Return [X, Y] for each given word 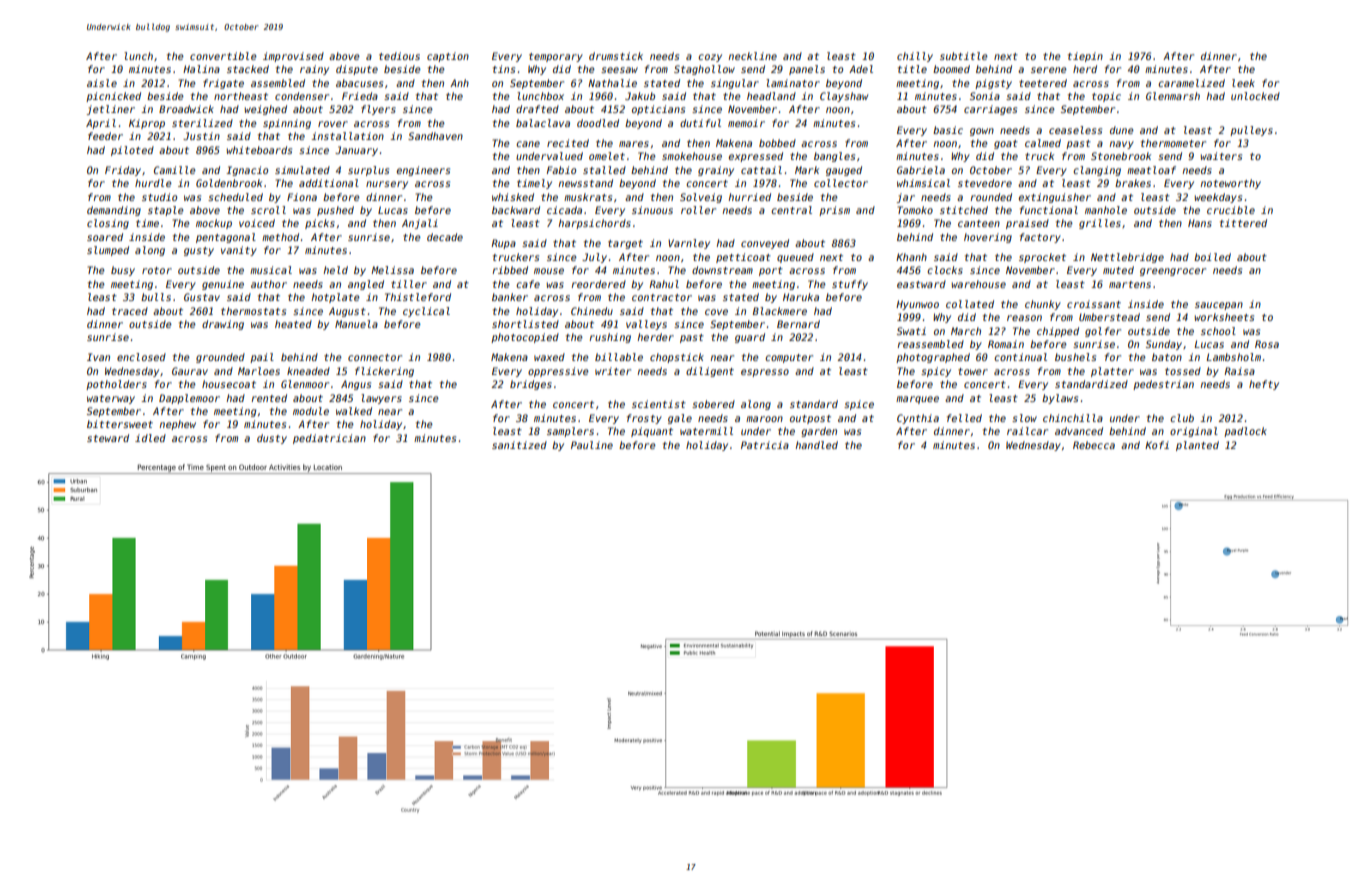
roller [698, 210]
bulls [156, 297]
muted [1118, 270]
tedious [399, 56]
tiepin [1085, 57]
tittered [1243, 223]
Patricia [765, 445]
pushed [335, 211]
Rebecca [1094, 445]
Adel [861, 69]
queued [795, 258]
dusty [272, 439]
